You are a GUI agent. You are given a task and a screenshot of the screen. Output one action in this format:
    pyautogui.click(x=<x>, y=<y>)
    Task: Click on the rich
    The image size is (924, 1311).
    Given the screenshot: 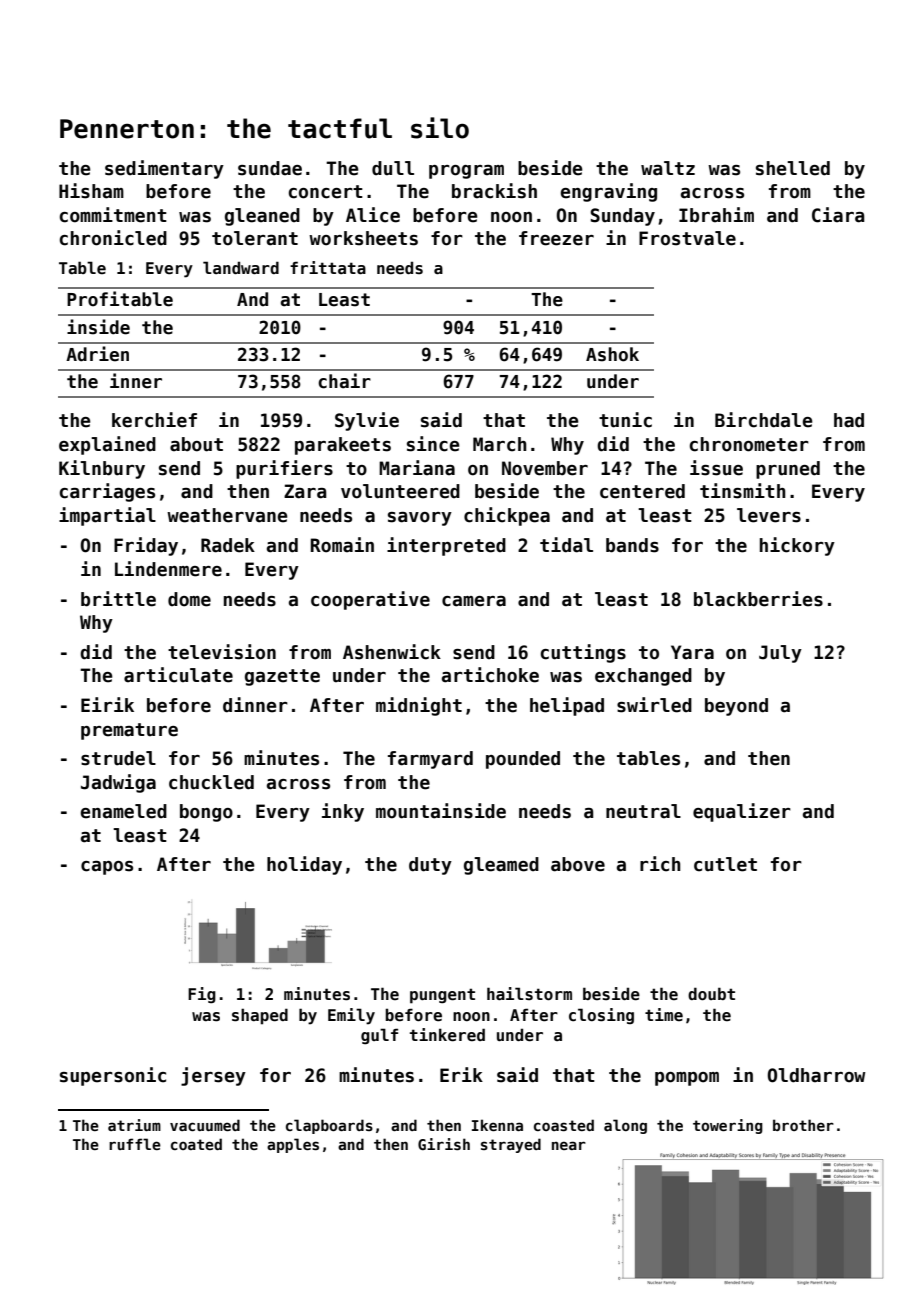 What is the action you would take?
    pyautogui.click(x=660, y=864)
